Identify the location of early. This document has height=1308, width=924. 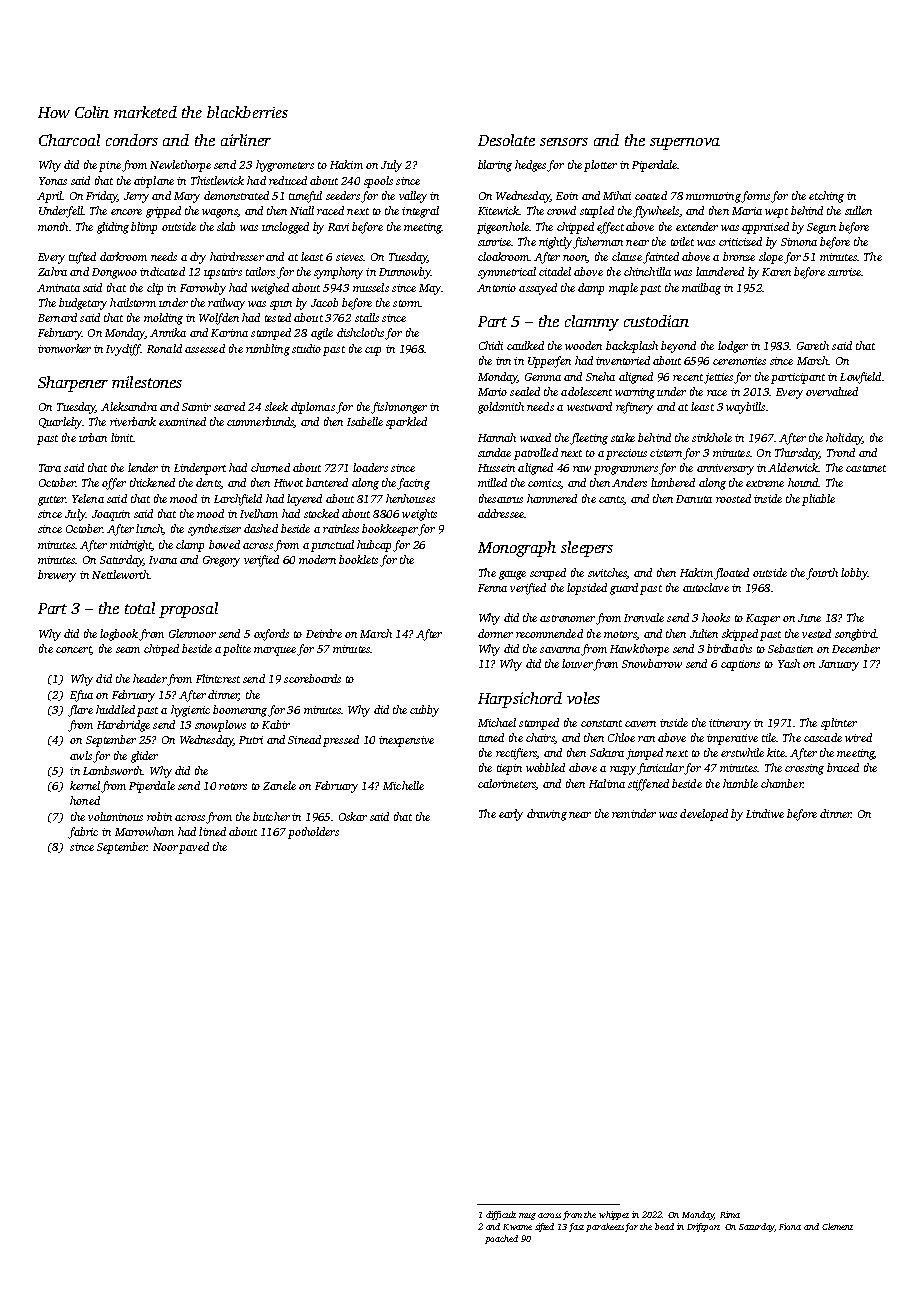
(511, 815).
